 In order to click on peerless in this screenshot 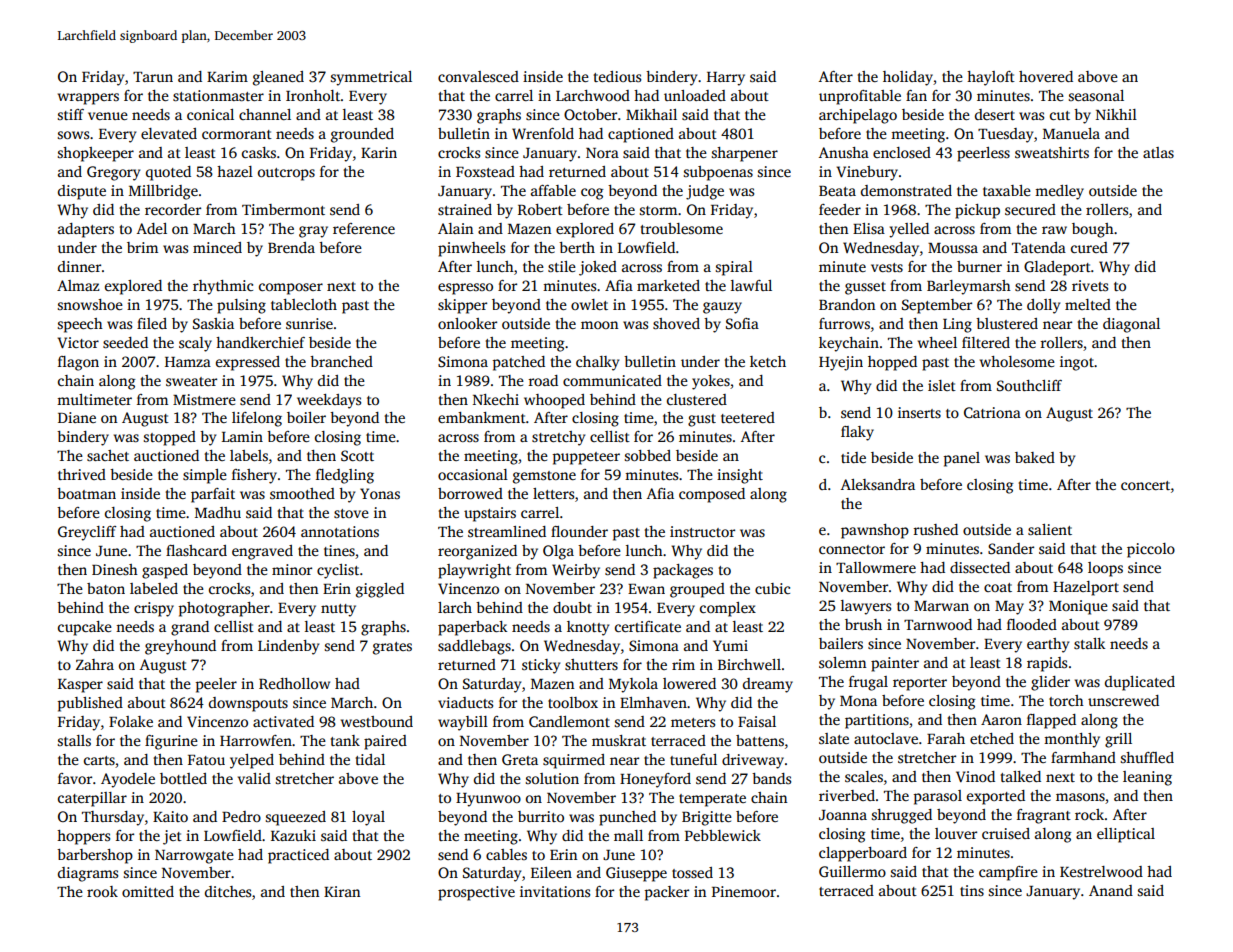, I will do `click(983, 154)`.
